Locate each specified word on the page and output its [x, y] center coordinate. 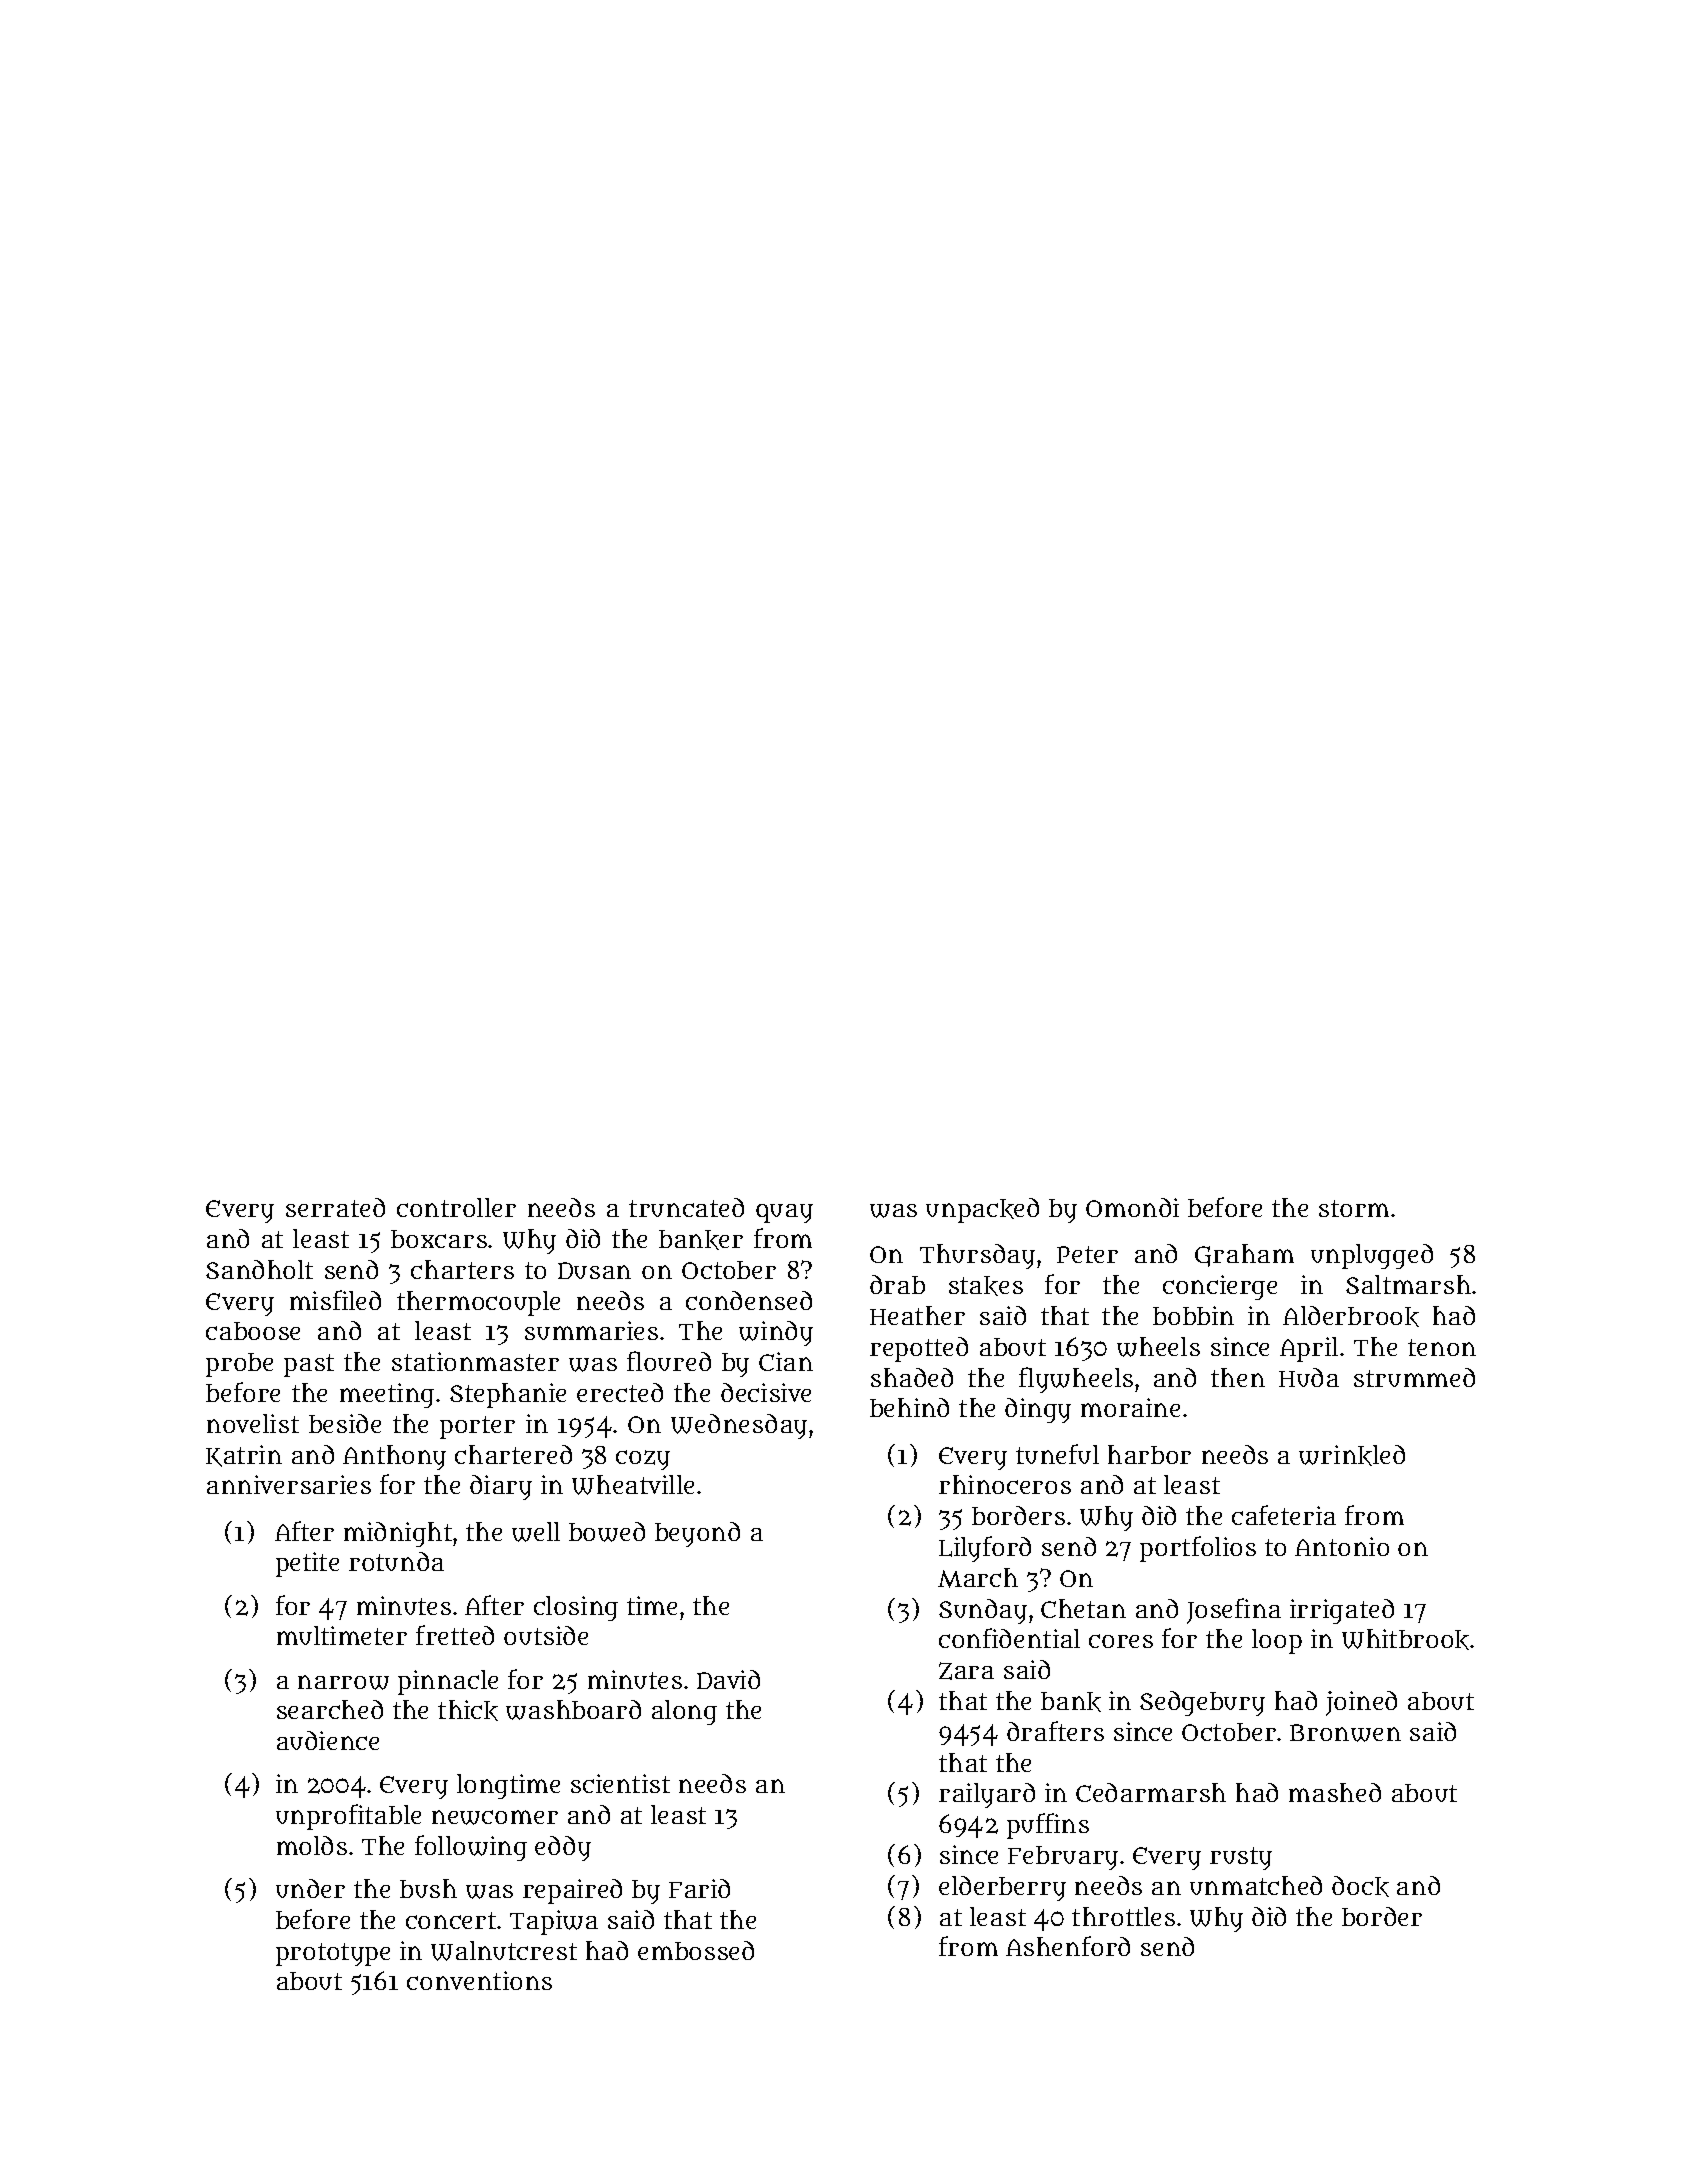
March [978, 1578]
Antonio [1342, 1546]
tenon [1442, 1347]
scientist [620, 1783]
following [471, 1848]
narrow [343, 1682]
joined [1361, 1703]
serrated [335, 1207]
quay [784, 1213]
